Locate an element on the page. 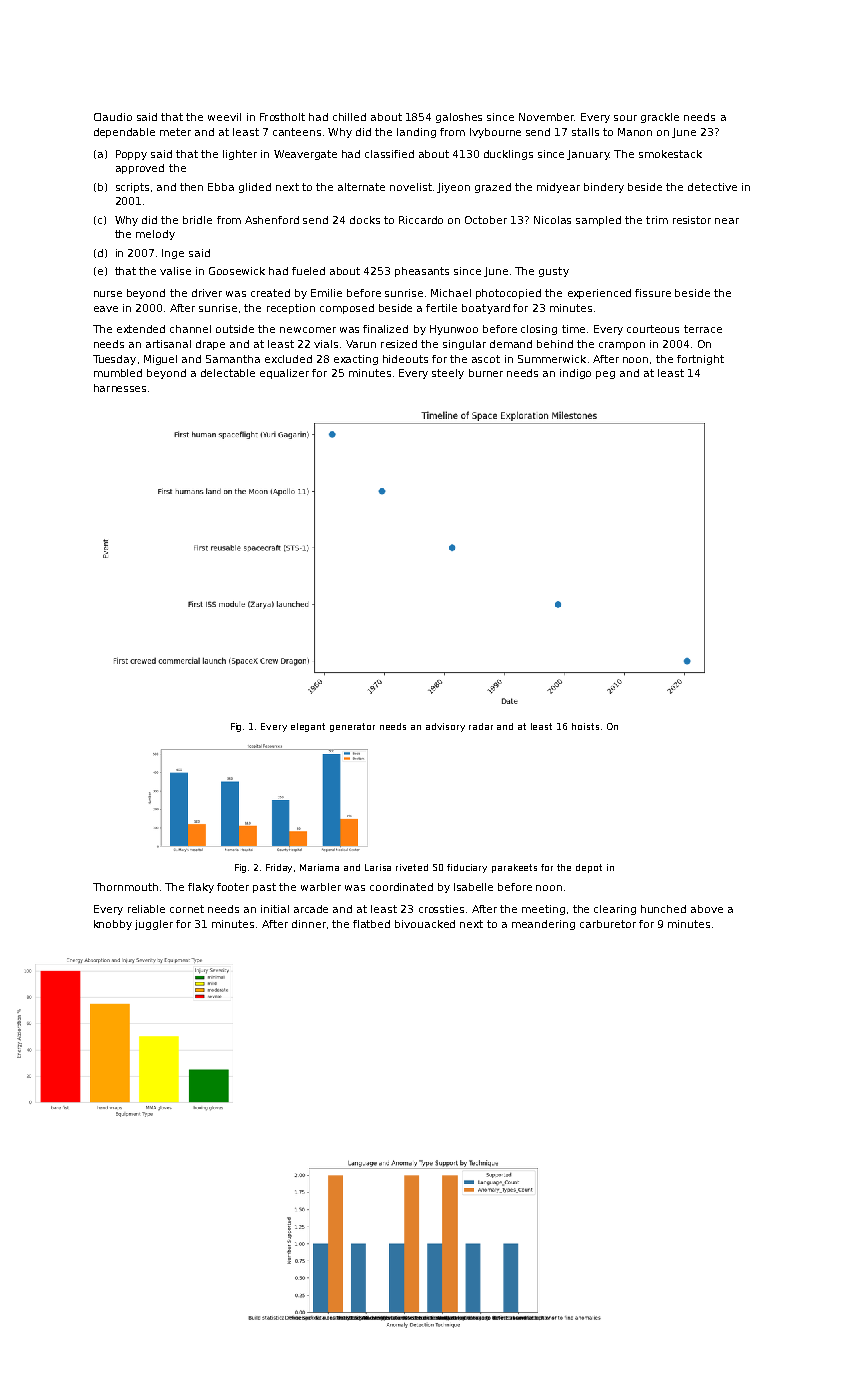 The image size is (849, 1400). near is located at coordinates (727, 221).
